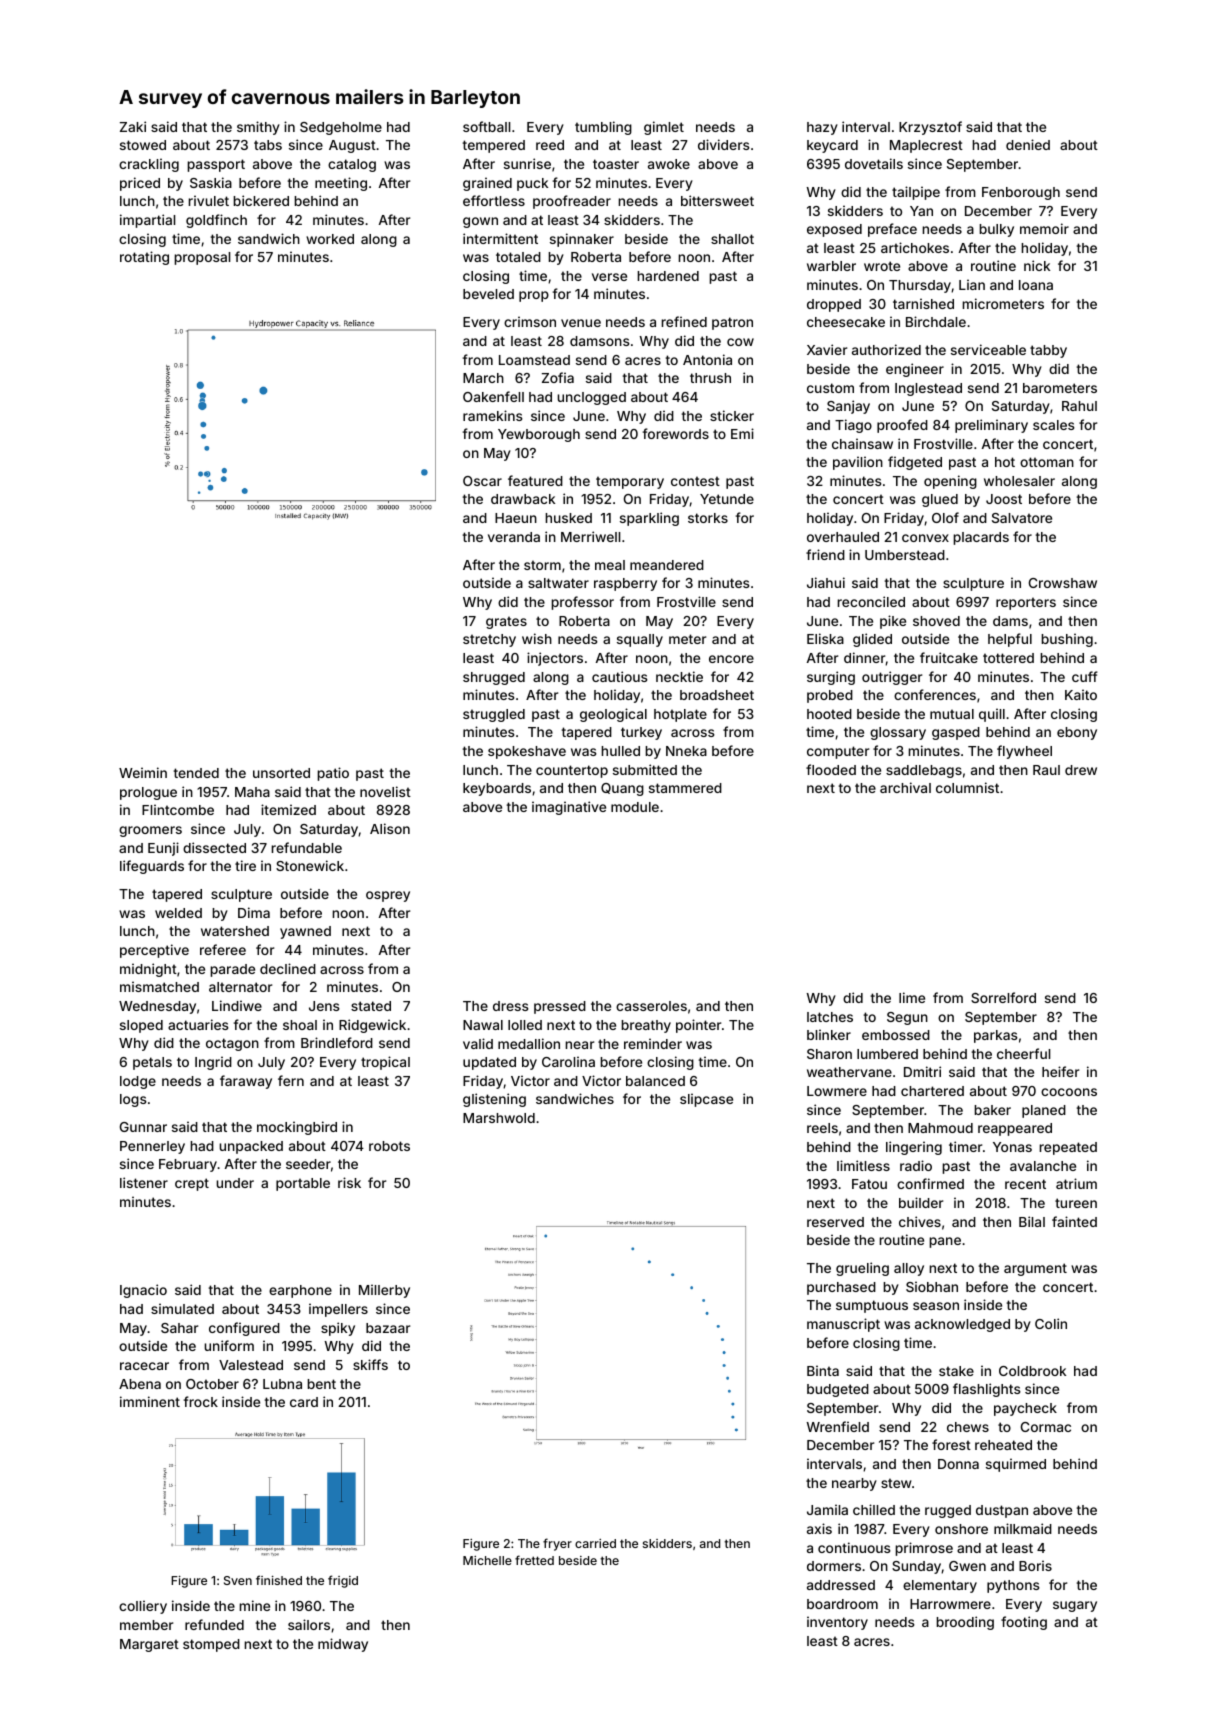 This page has height=1722, width=1217. What do you see at coordinates (146, 1625) in the page?
I see `member` at bounding box center [146, 1625].
